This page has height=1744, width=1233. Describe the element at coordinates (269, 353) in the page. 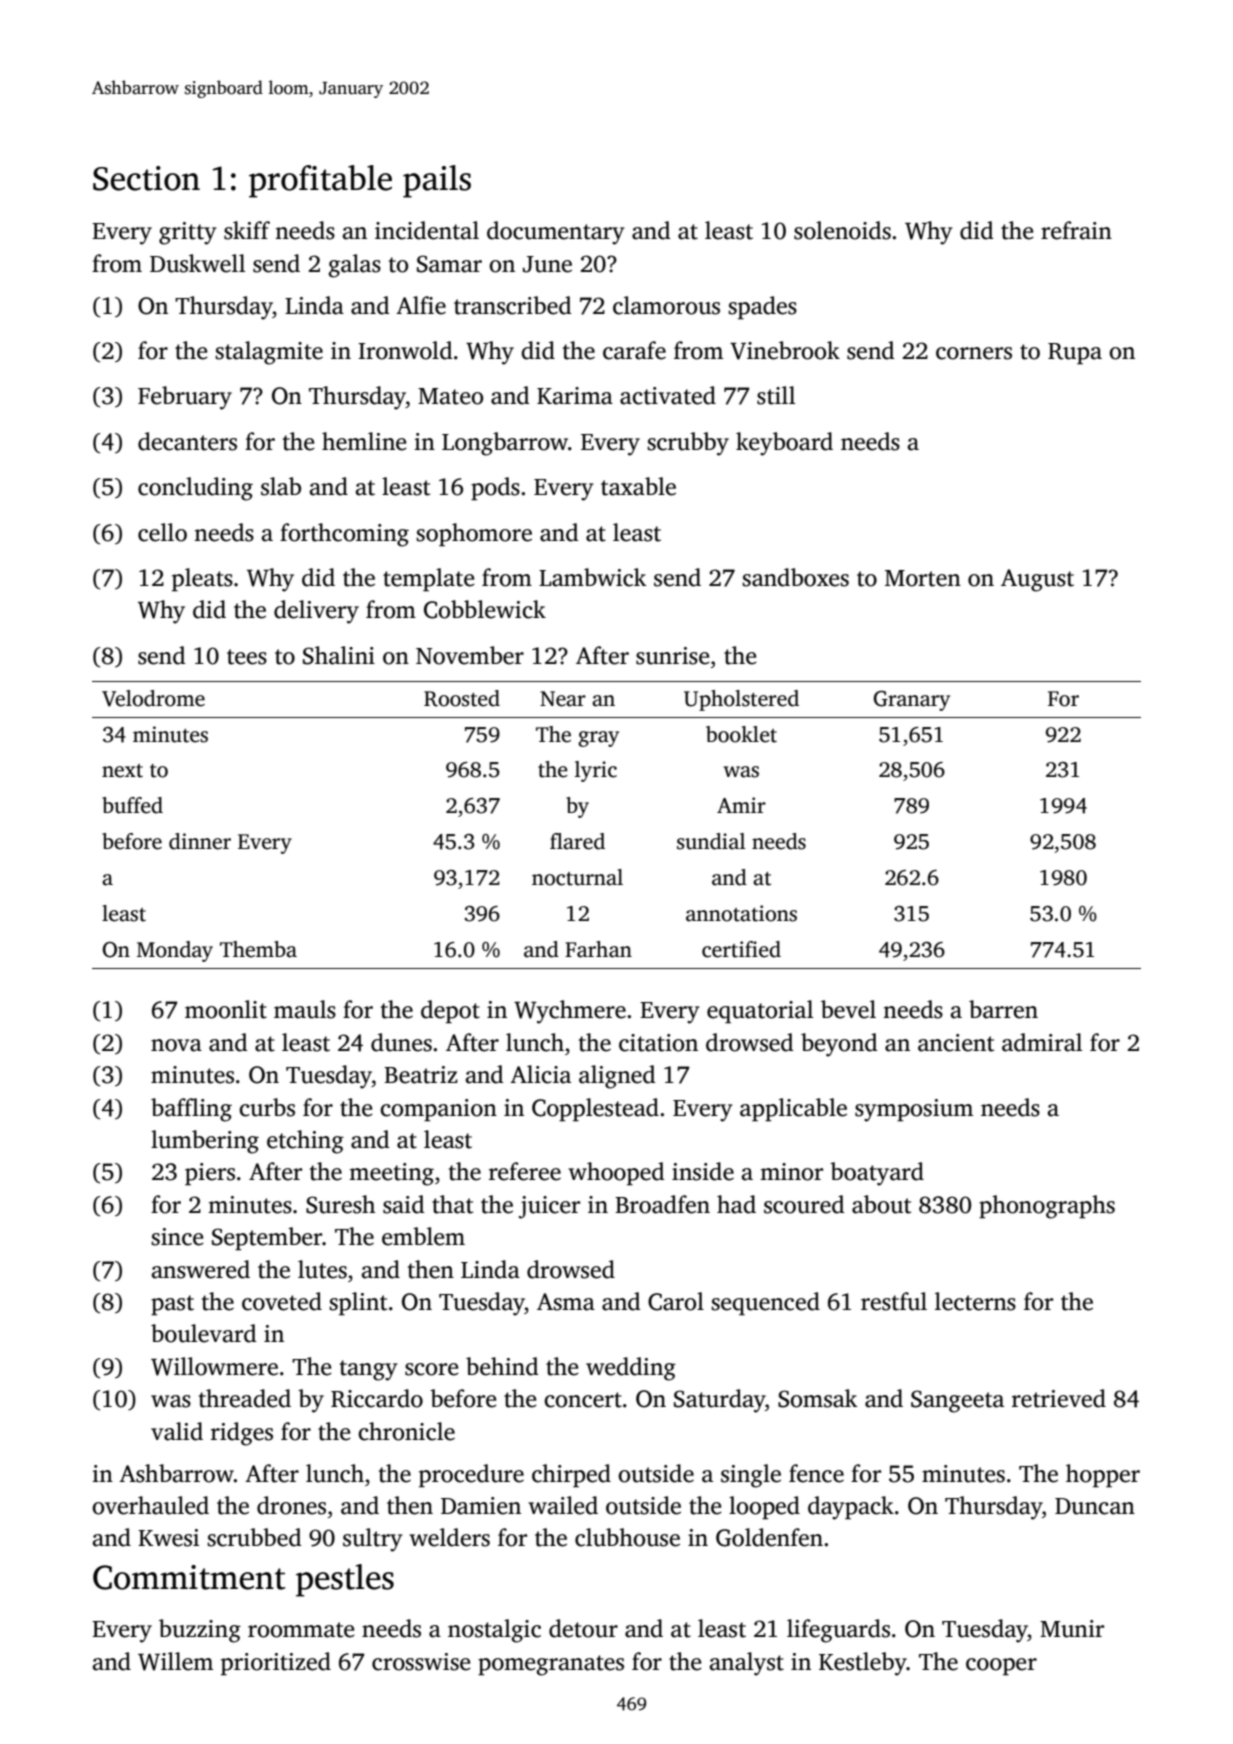

I see `stalagmite` at that location.
